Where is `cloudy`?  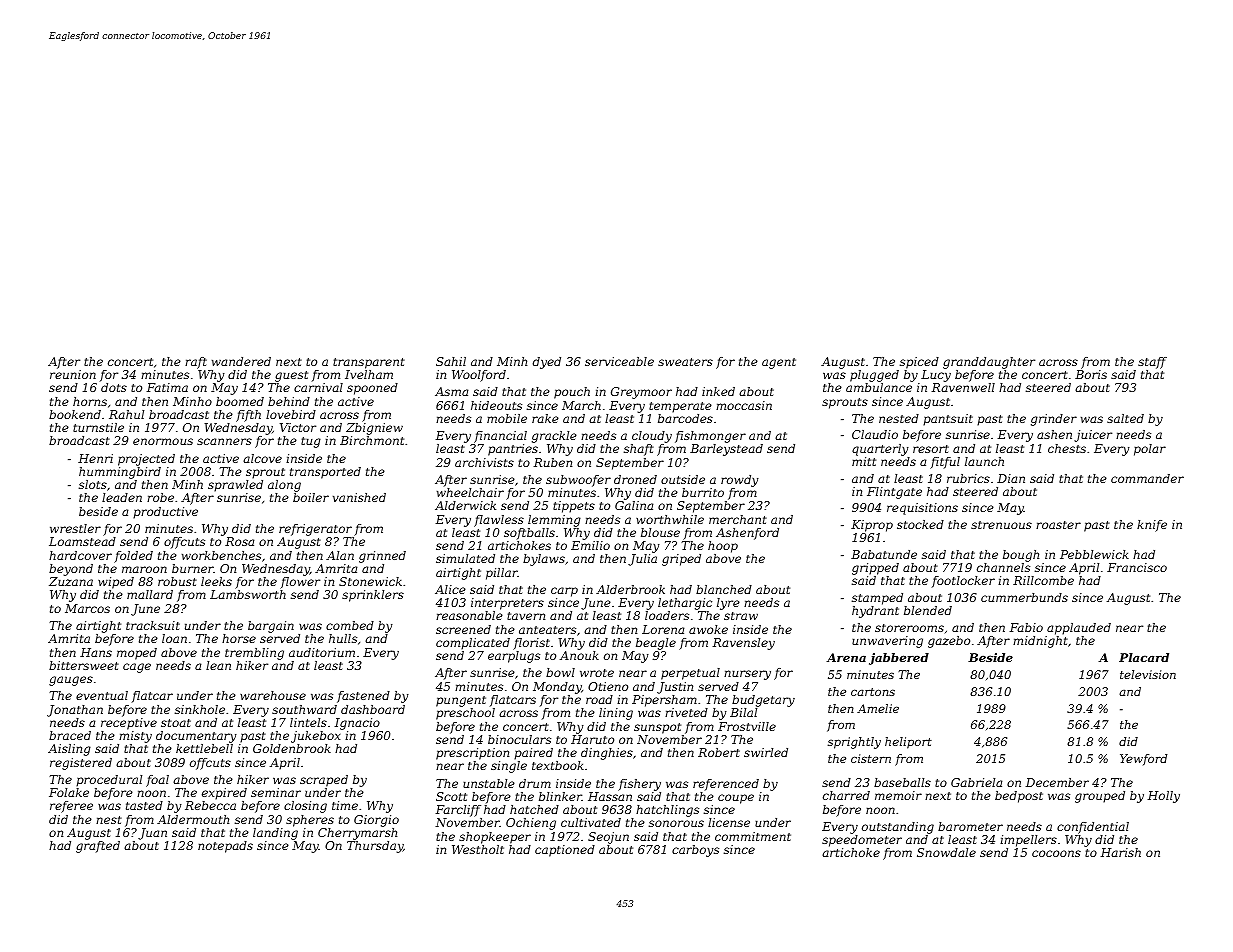
cloudy is located at coordinates (652, 437).
